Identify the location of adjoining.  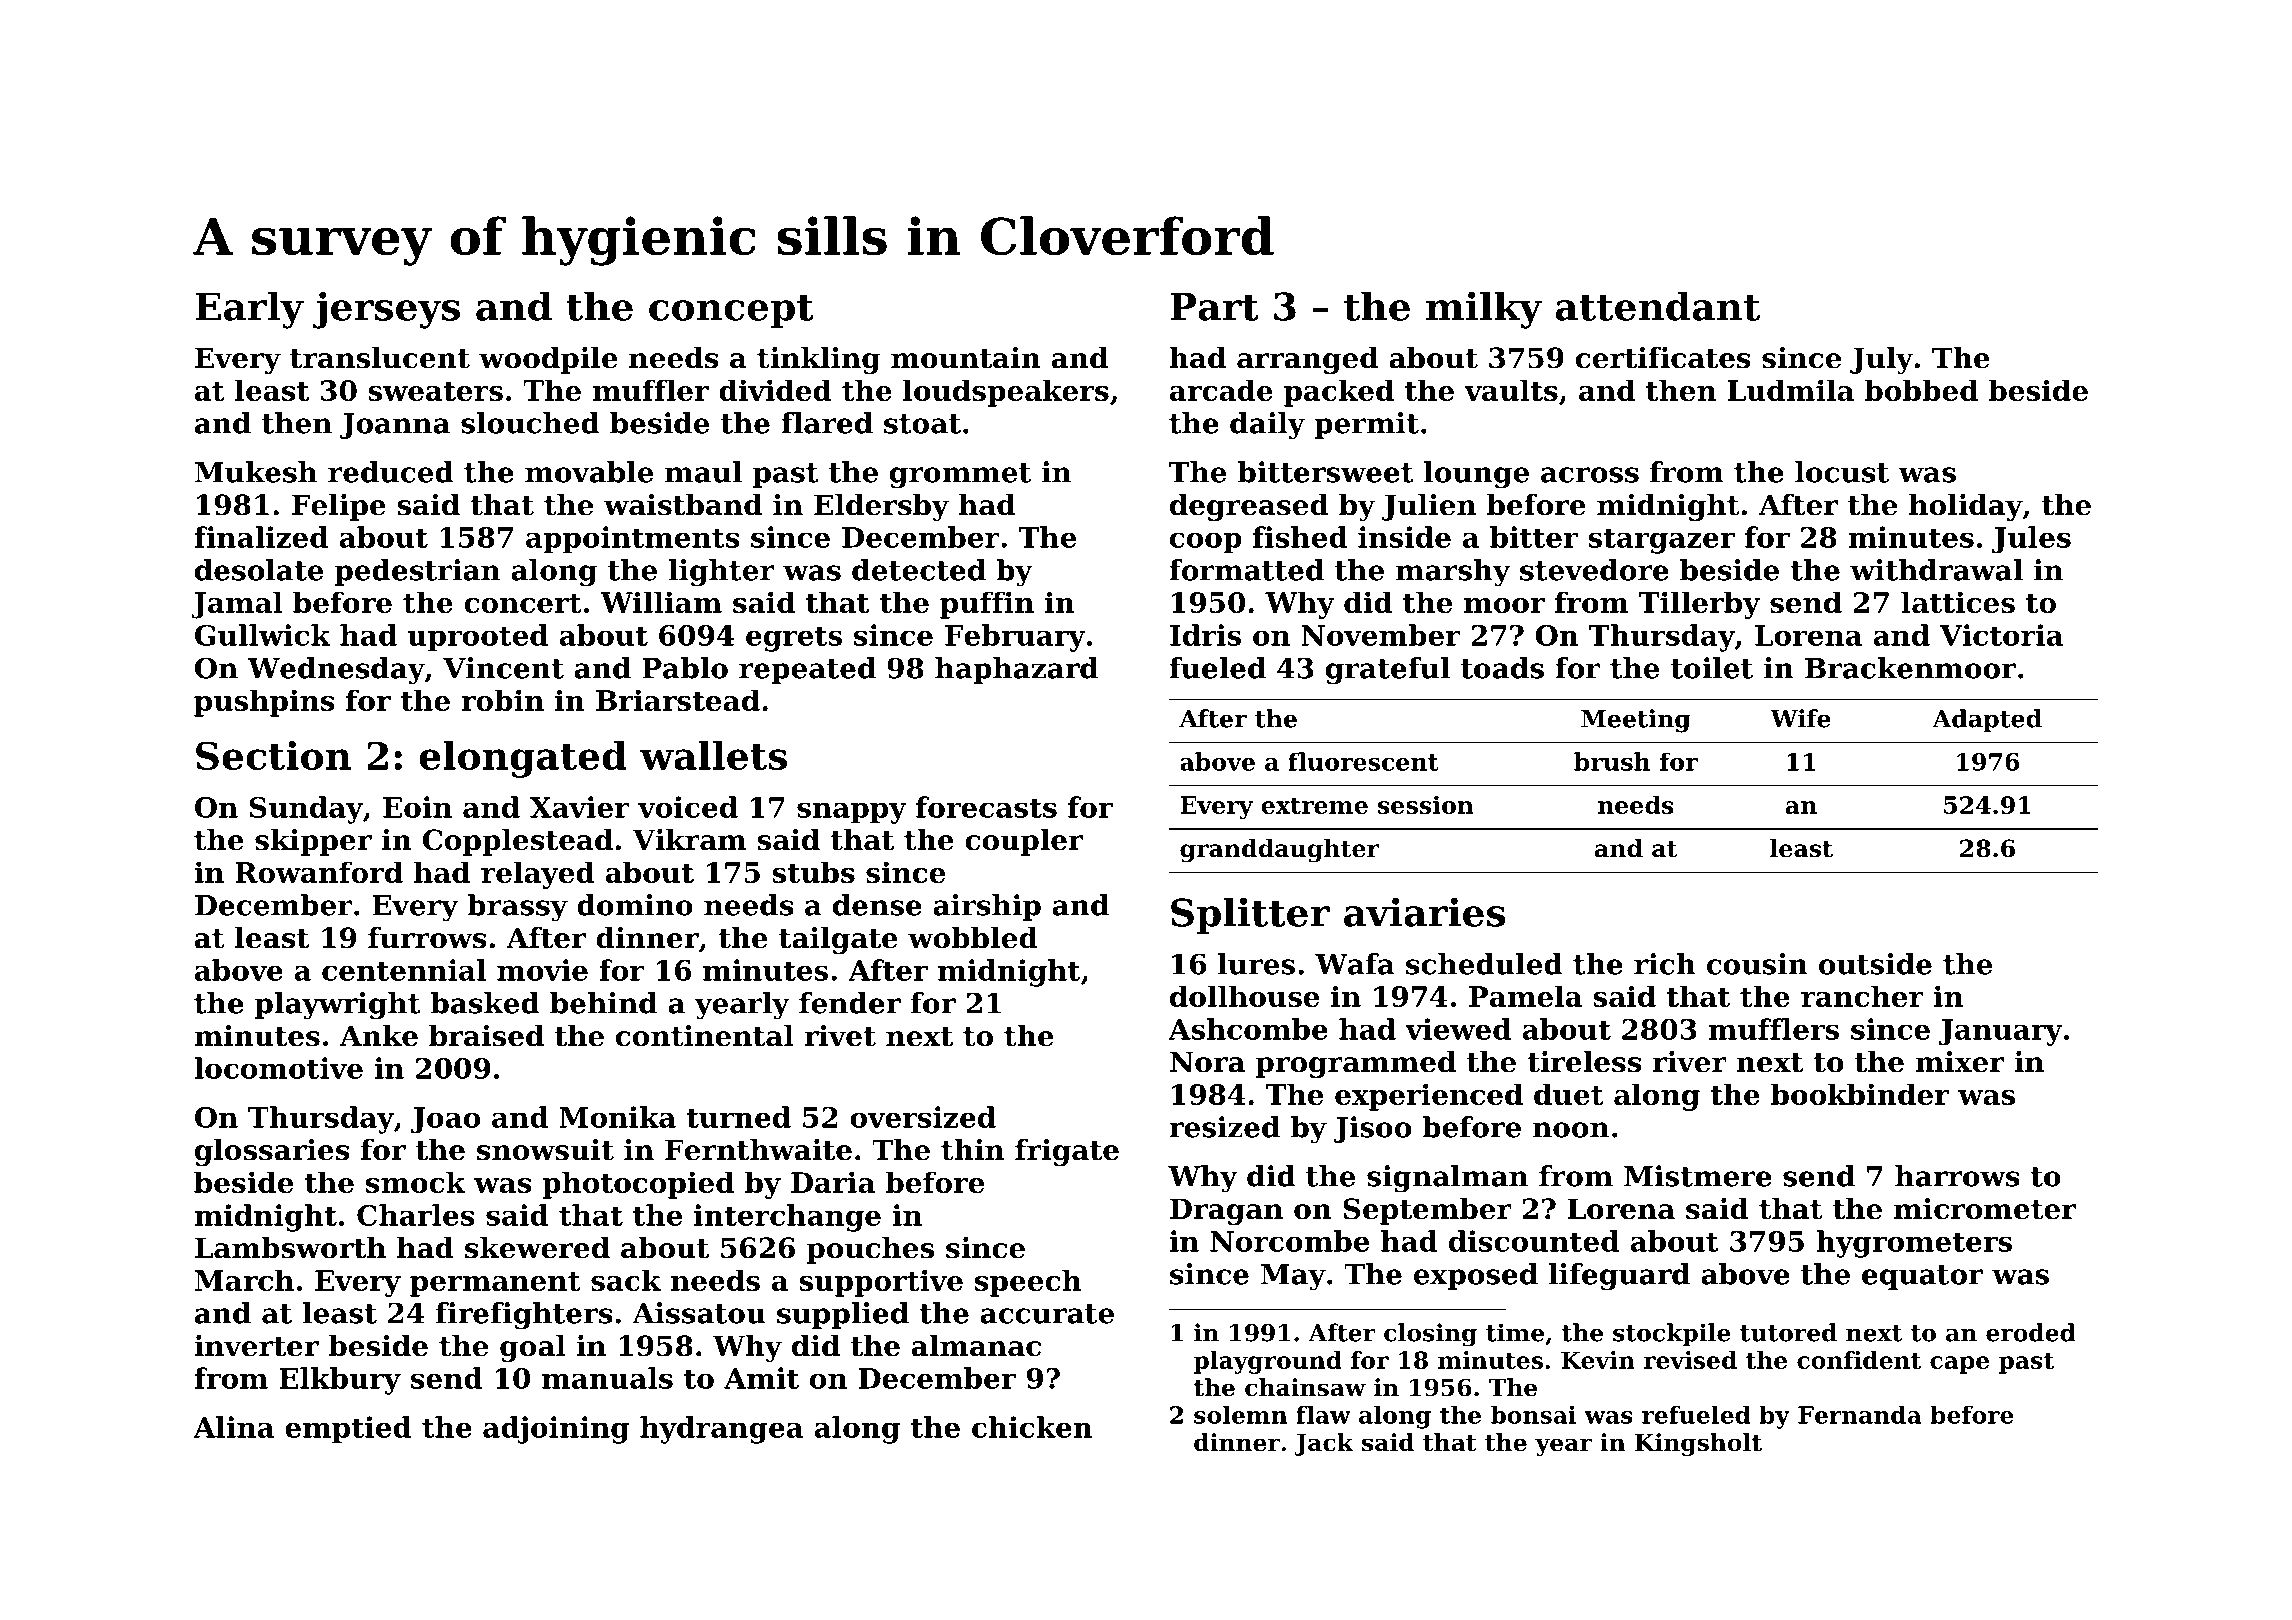
(556, 1430).
